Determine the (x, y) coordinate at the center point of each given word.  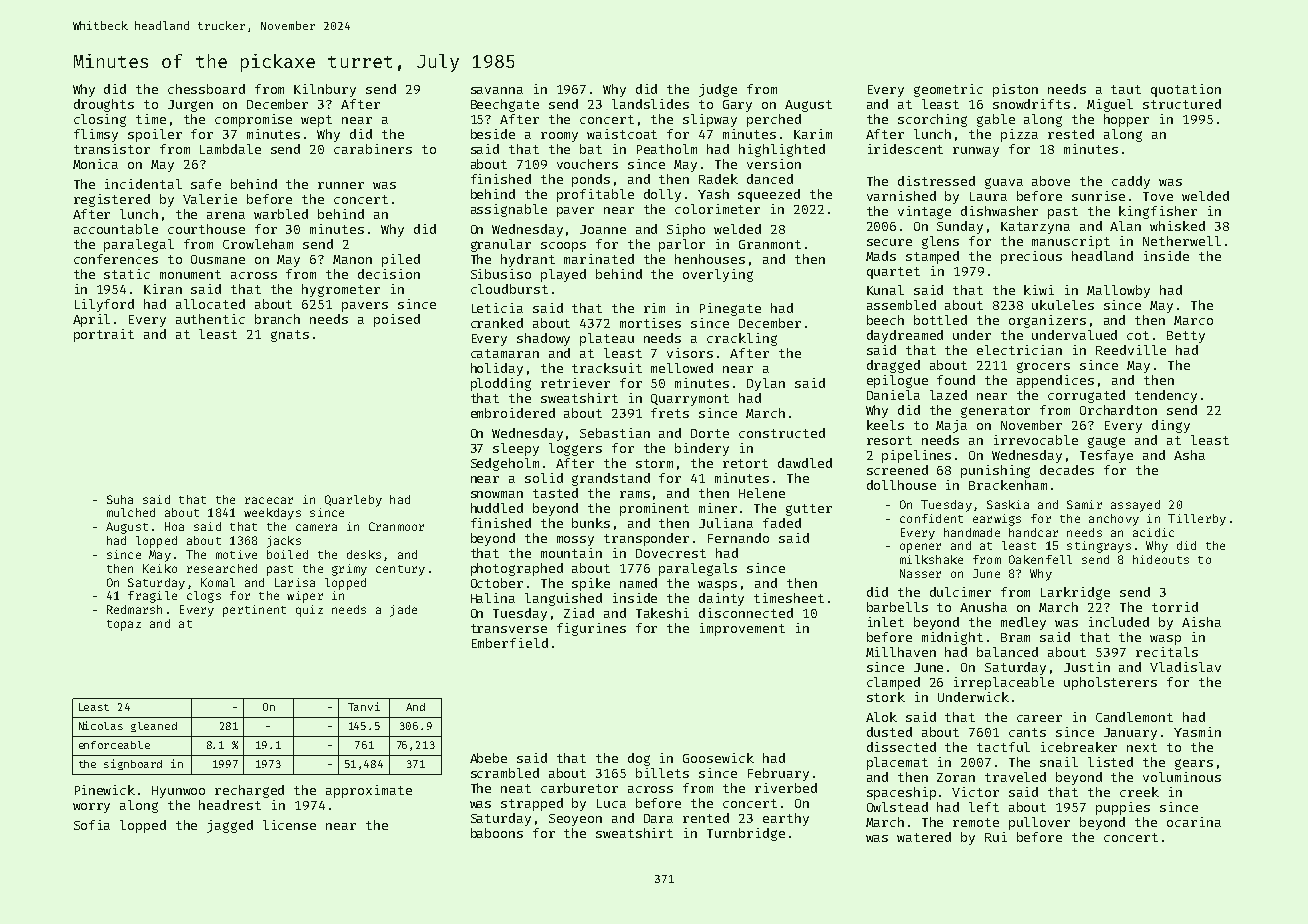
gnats (290, 336)
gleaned (154, 727)
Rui (996, 837)
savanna (497, 90)
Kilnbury (325, 90)
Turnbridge (746, 834)
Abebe (488, 758)
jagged (230, 826)
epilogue (897, 381)
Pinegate (730, 309)
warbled (281, 214)
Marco (1193, 320)
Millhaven (901, 652)
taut (1126, 89)
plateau (607, 339)
